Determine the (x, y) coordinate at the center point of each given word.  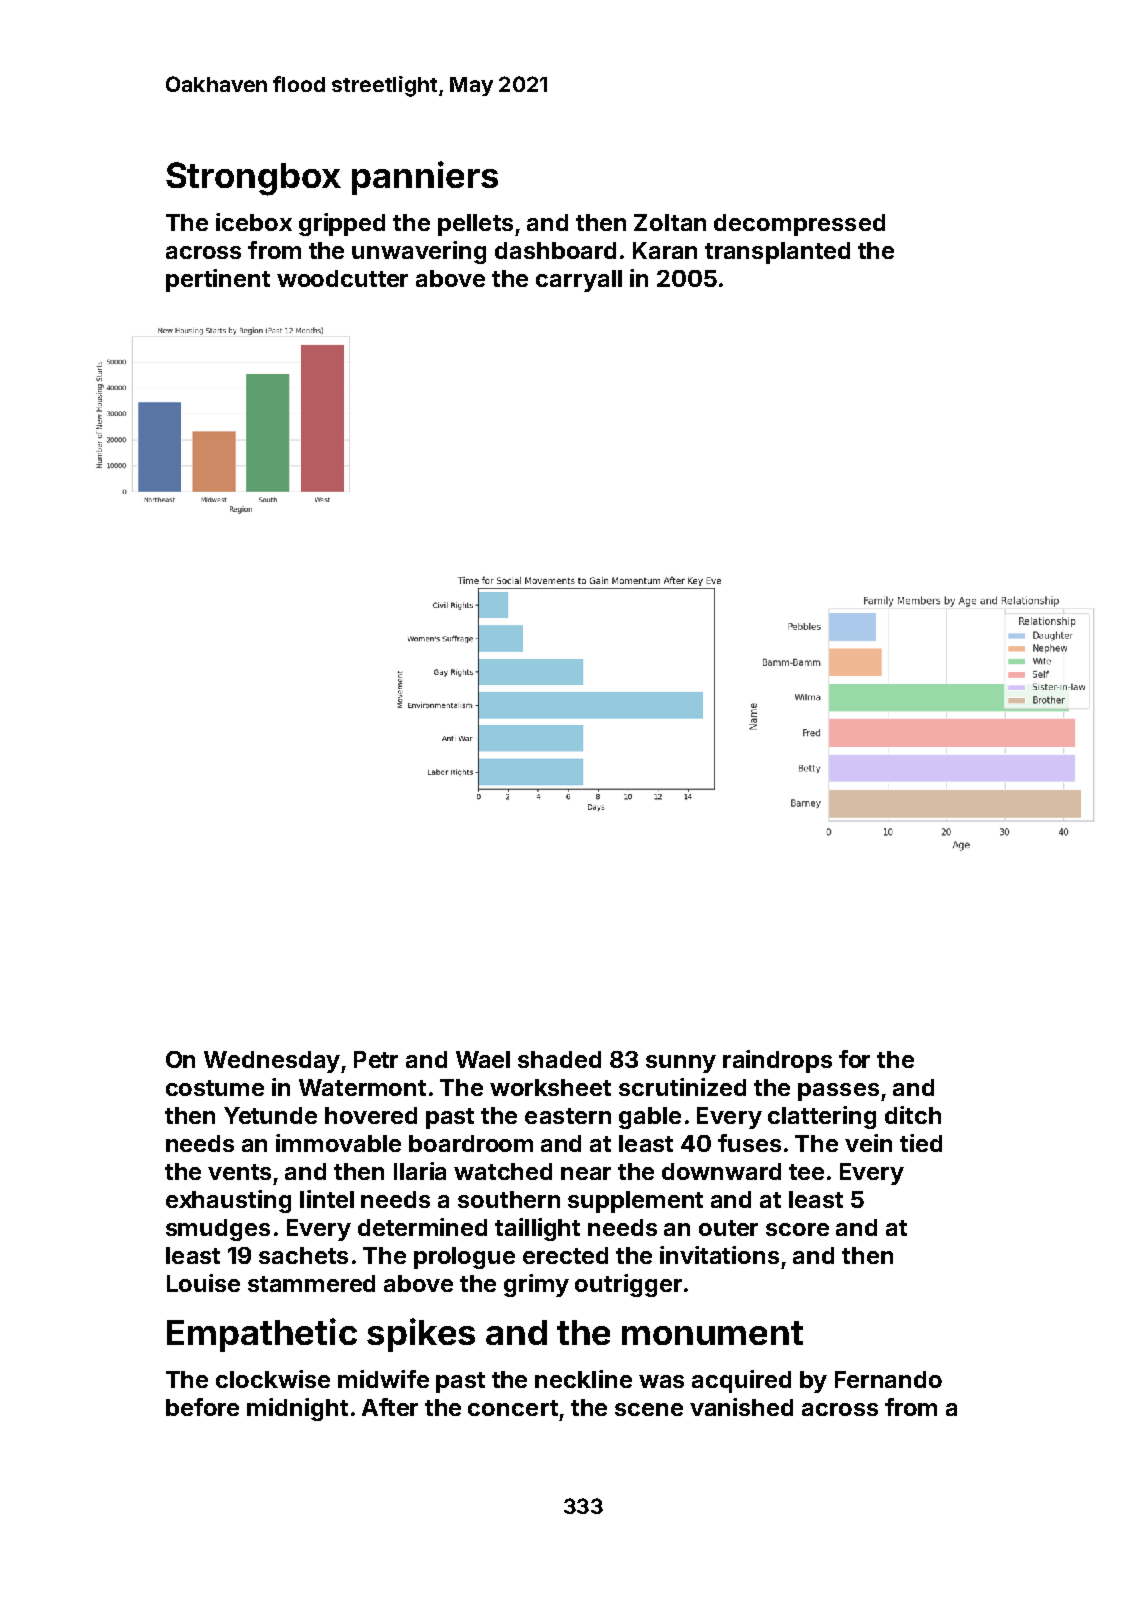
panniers (425, 178)
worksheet (550, 1087)
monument (712, 1333)
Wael (483, 1059)
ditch (913, 1115)
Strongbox (253, 179)
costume (215, 1088)
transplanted (777, 253)
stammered (311, 1283)
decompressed (799, 225)
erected (565, 1255)
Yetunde (270, 1115)
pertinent (218, 280)
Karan (665, 250)
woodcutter (342, 278)
